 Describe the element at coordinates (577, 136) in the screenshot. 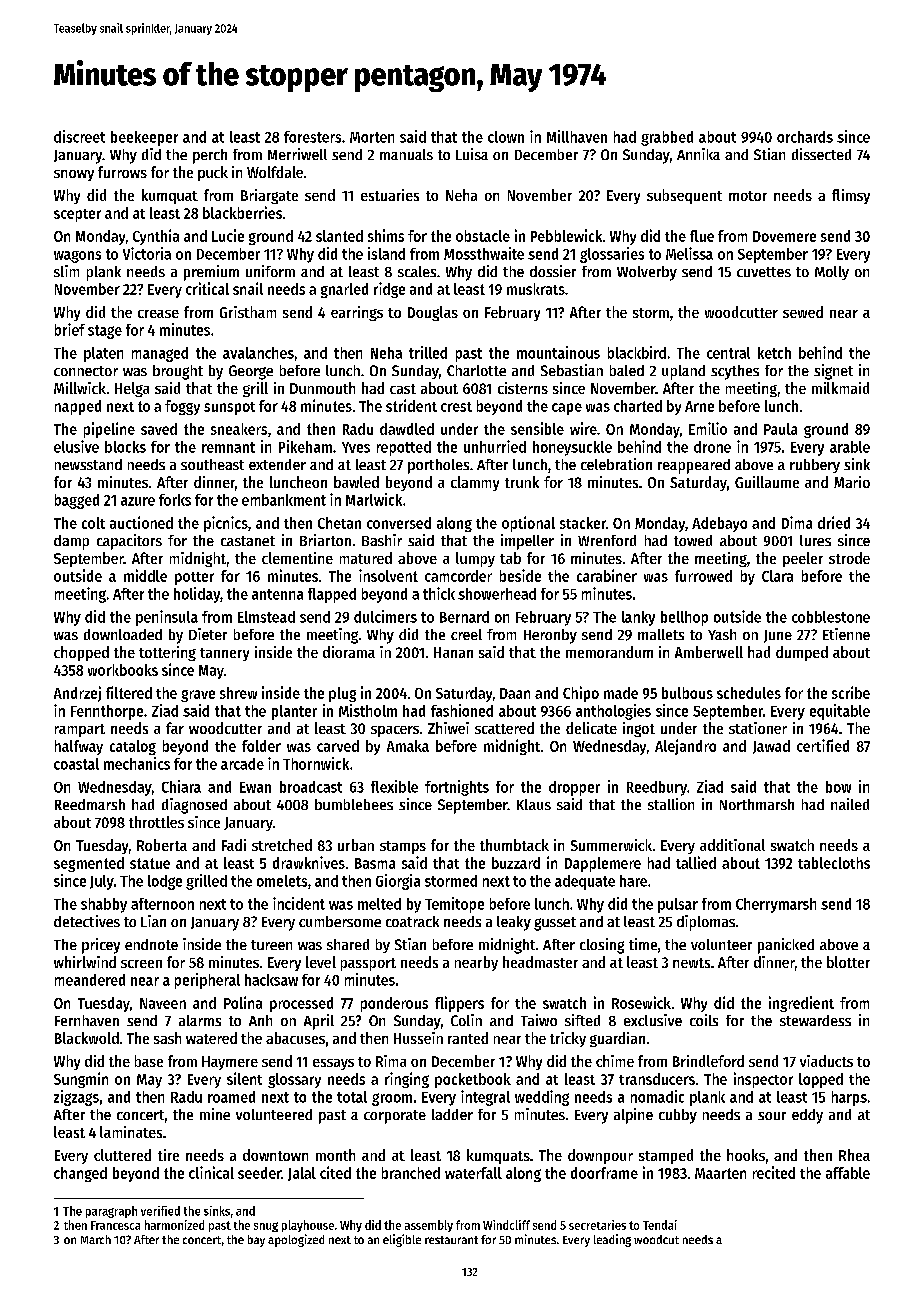

I see `Millhaven` at that location.
